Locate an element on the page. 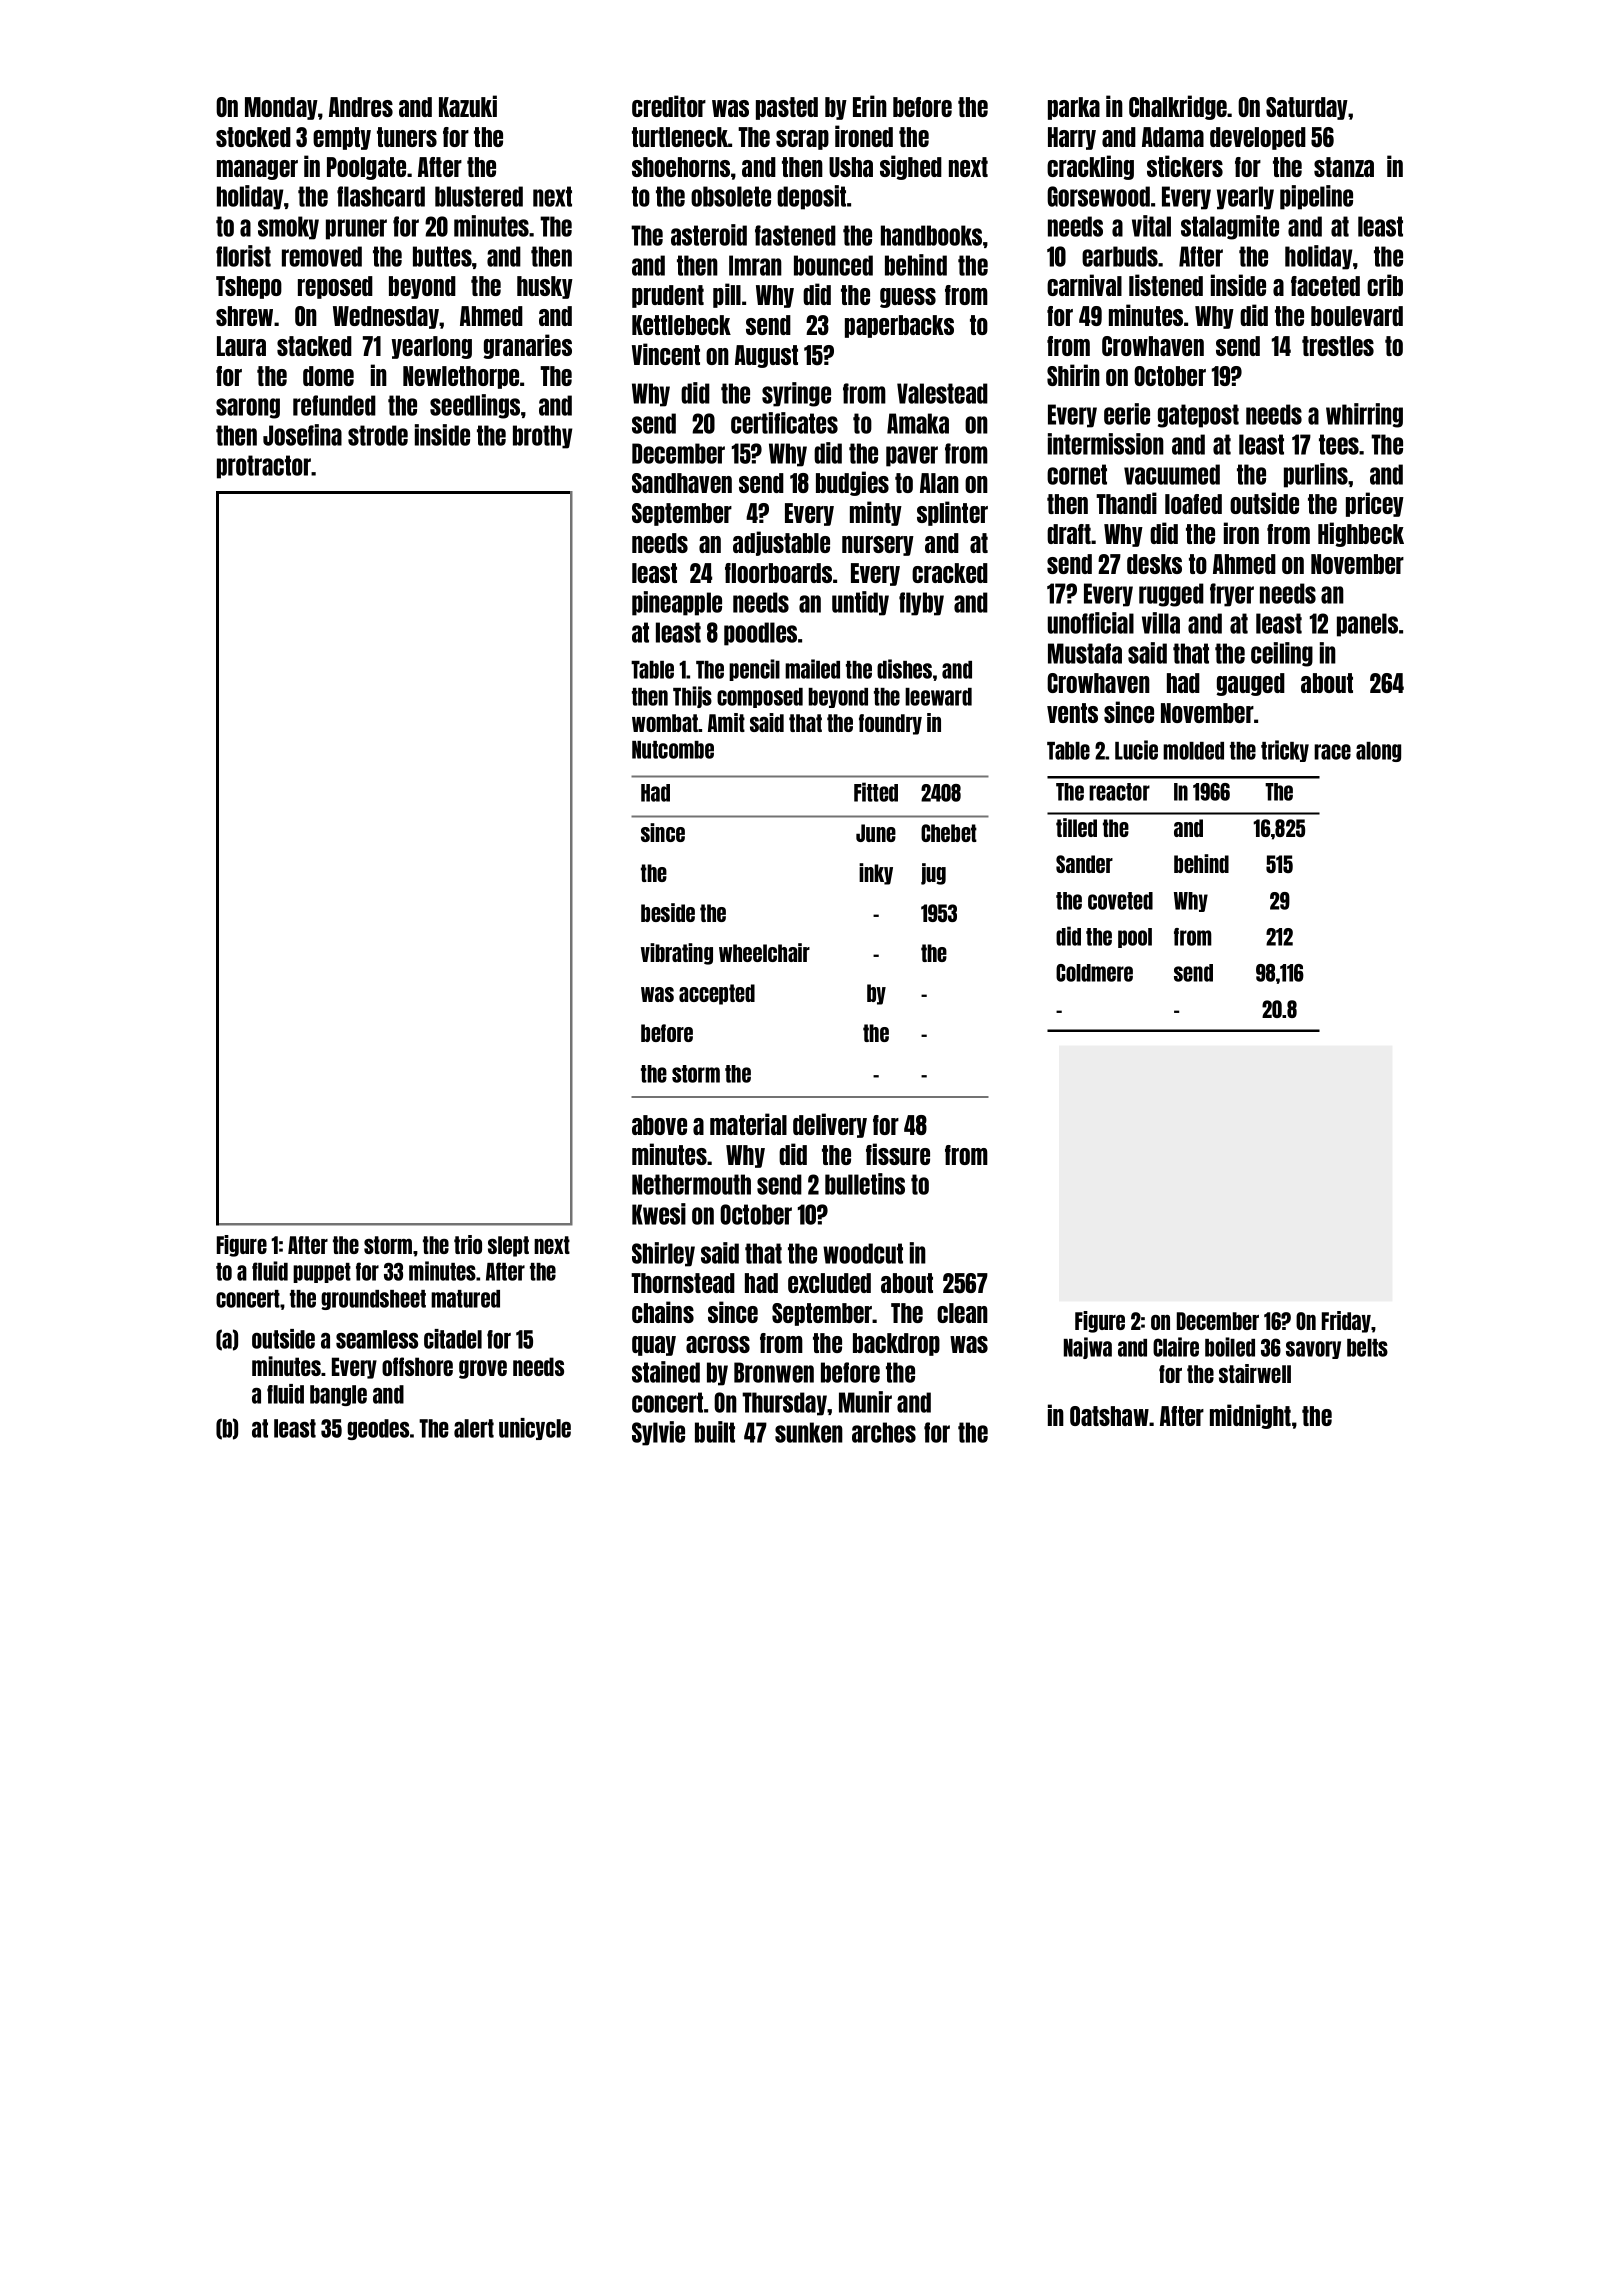  seamless is located at coordinates (377, 1339).
